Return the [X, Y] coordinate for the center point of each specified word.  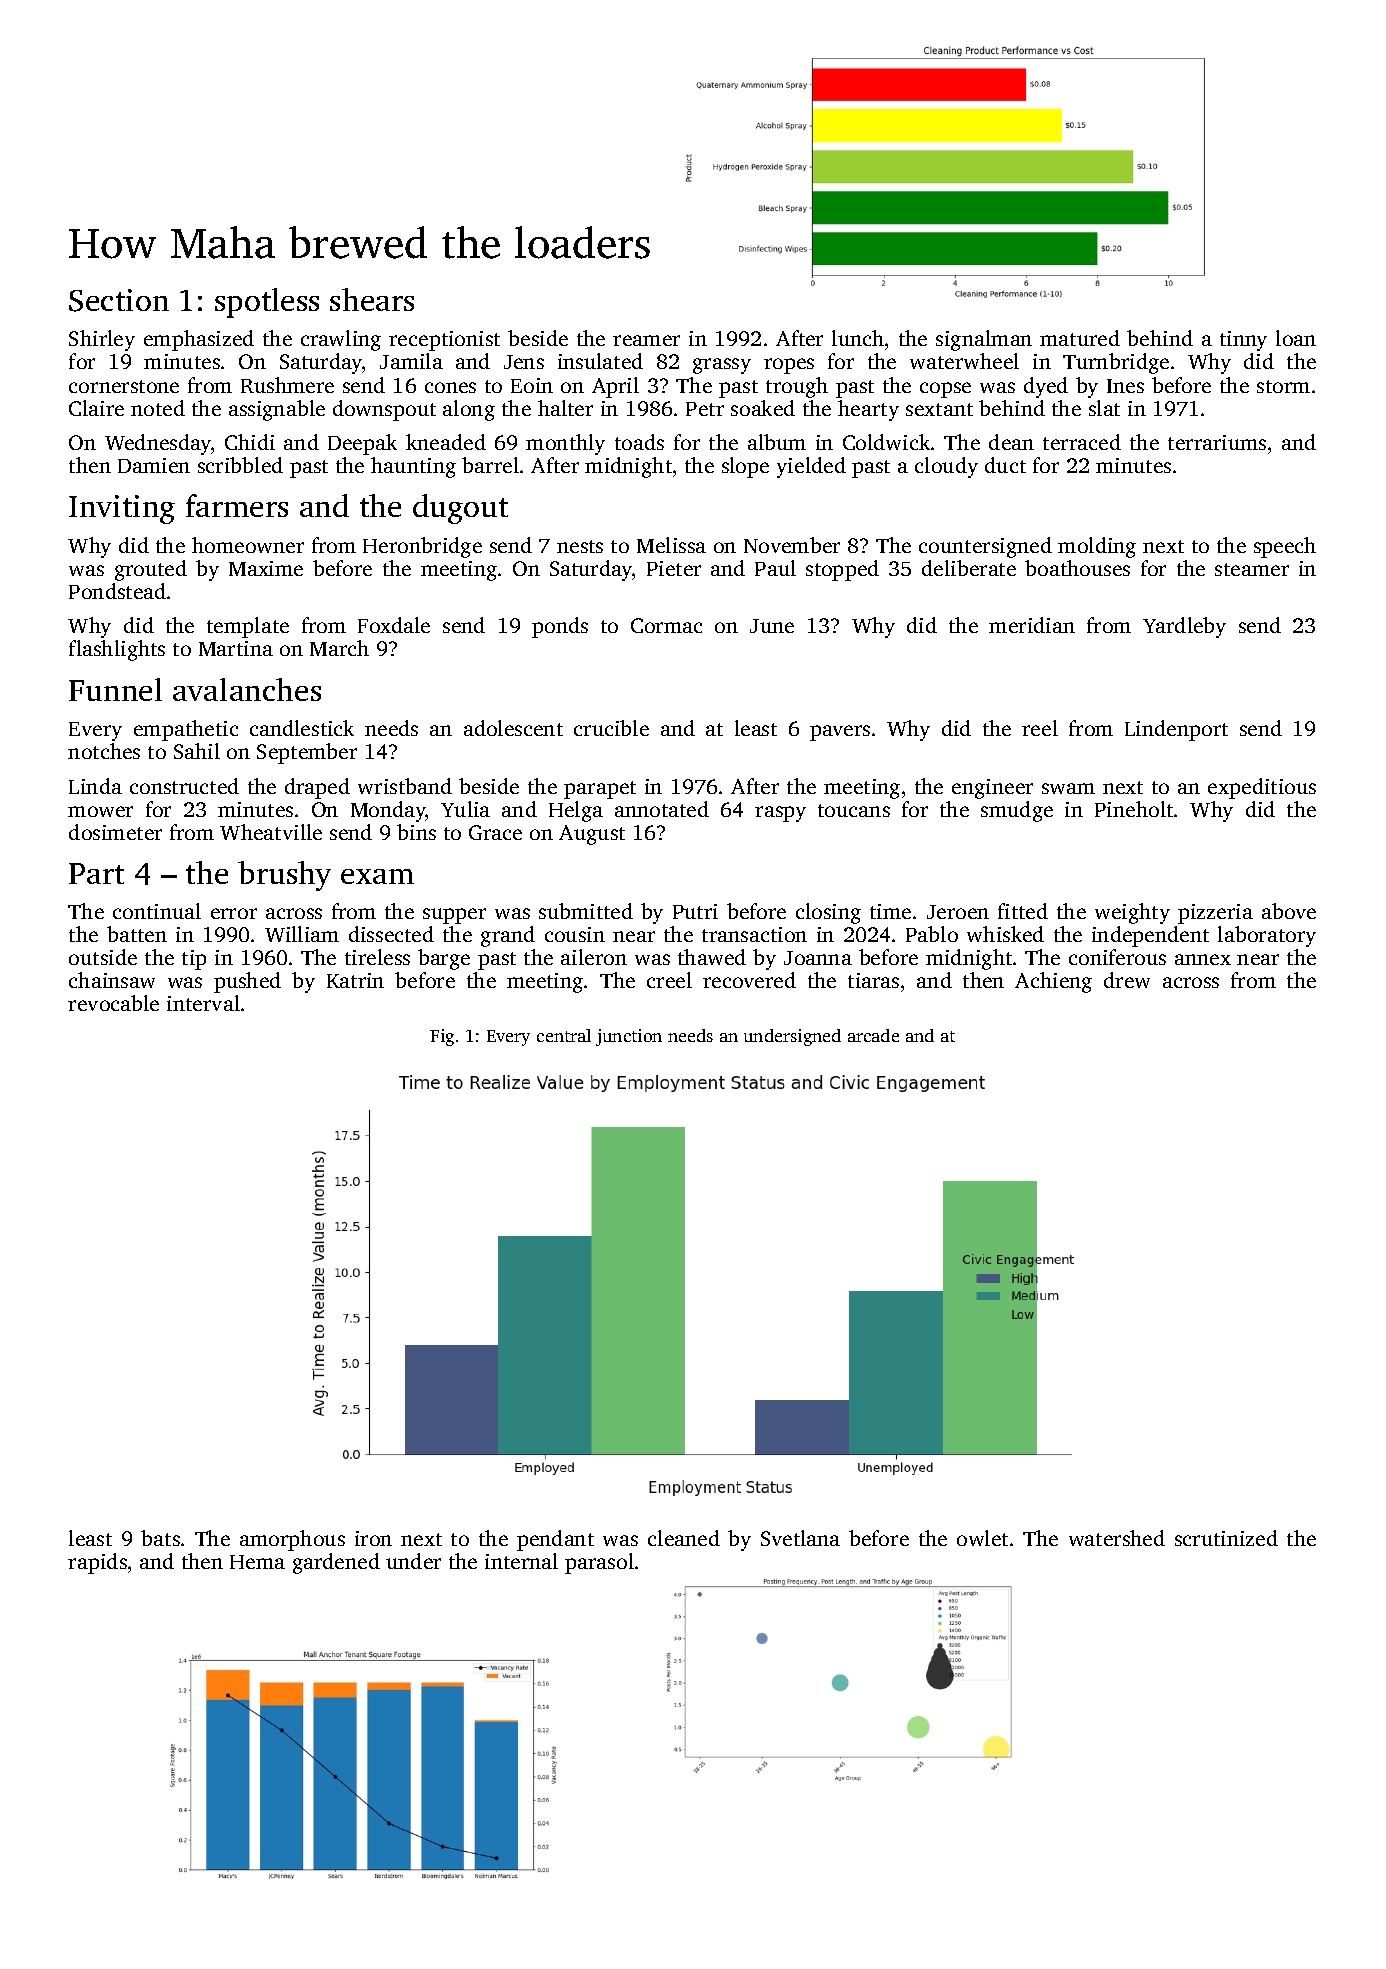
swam [1068, 788]
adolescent [513, 728]
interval [203, 1003]
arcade [873, 1035]
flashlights [117, 650]
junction [629, 1037]
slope [745, 467]
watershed [1117, 1538]
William [302, 934]
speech [1285, 547]
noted [158, 408]
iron [373, 1538]
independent [1150, 936]
